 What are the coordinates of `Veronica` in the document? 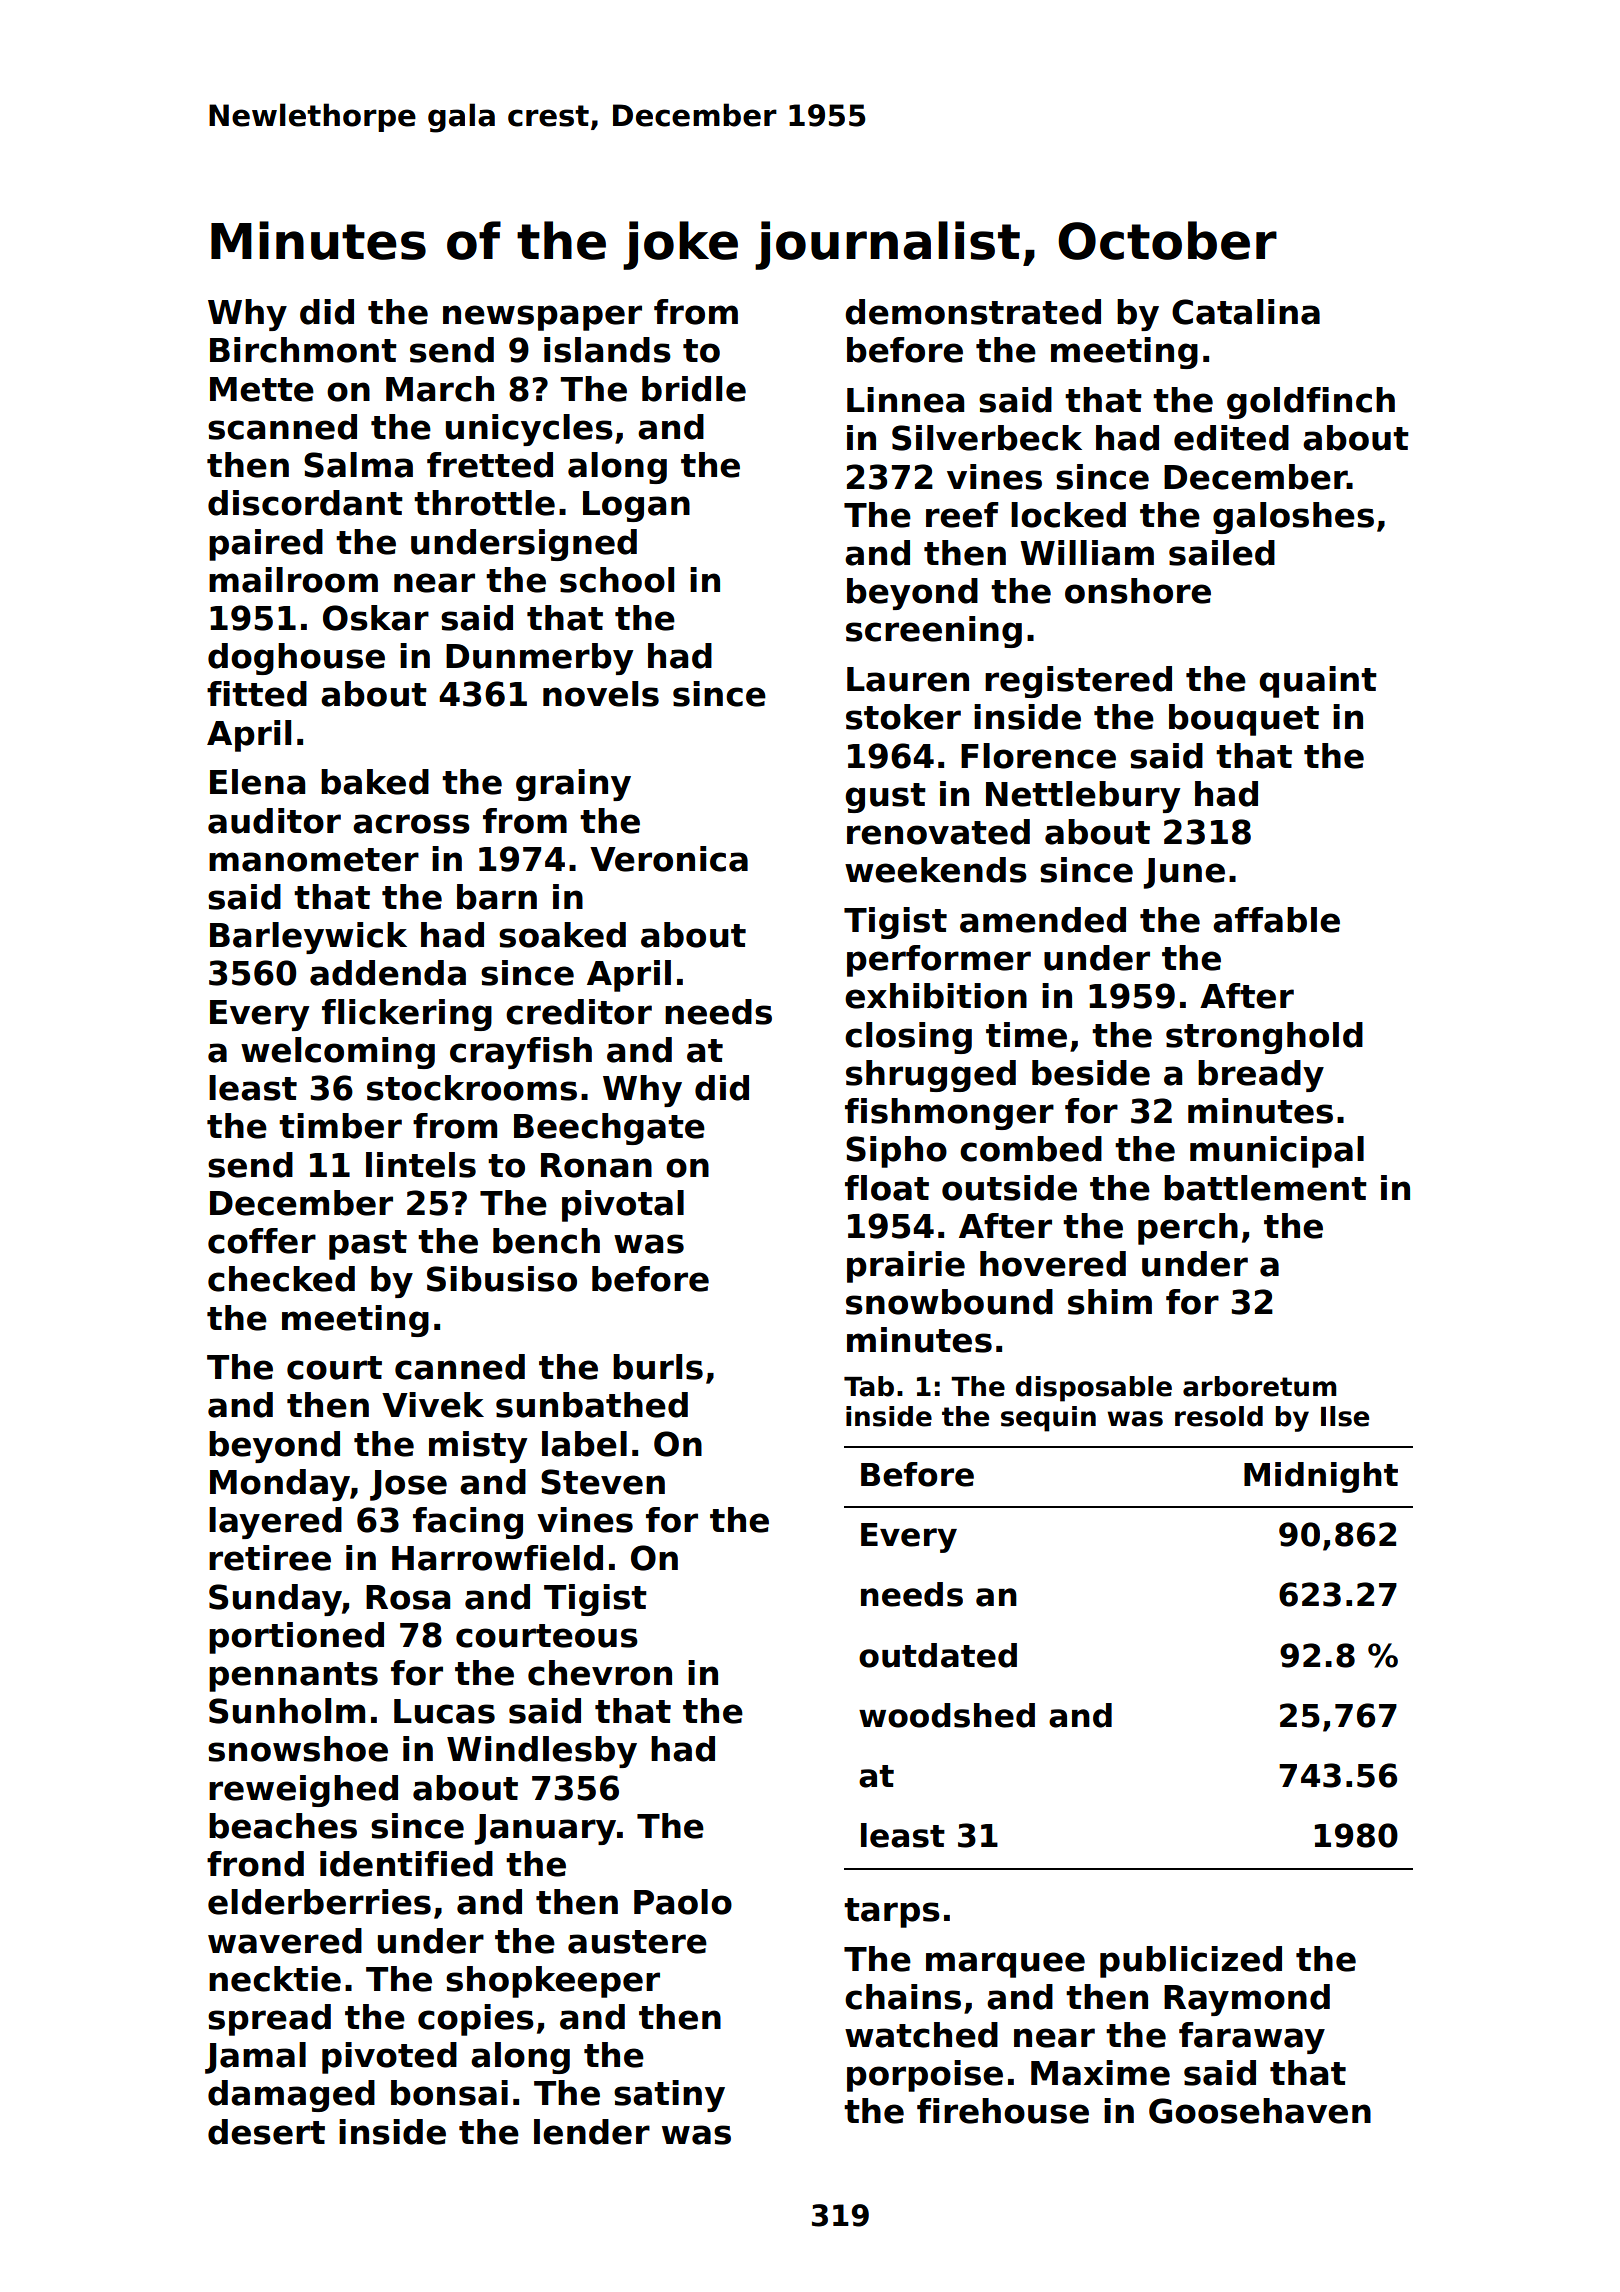 It's located at (669, 859).
